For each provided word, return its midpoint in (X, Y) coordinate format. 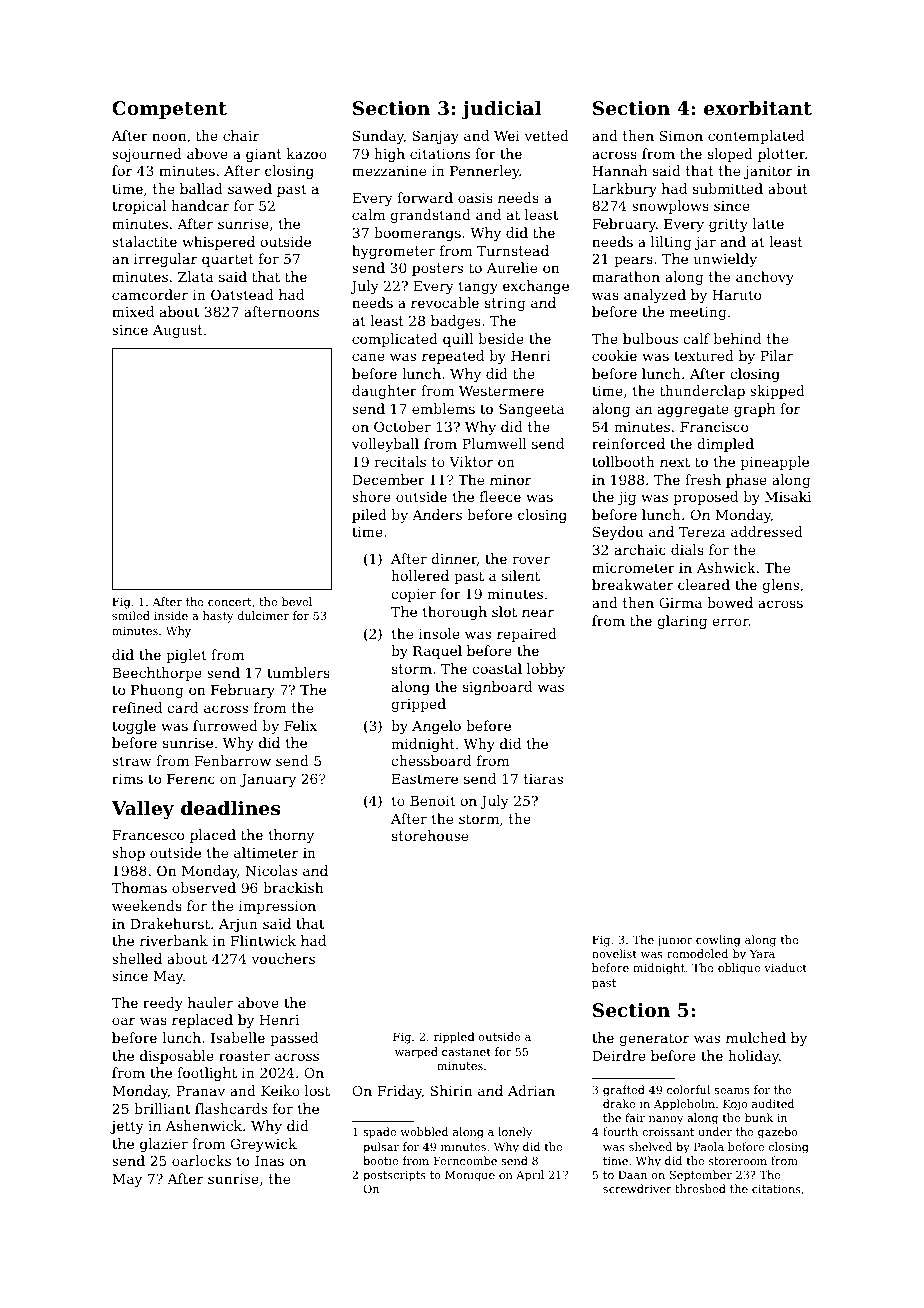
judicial (501, 110)
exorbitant (758, 108)
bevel (296, 601)
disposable (177, 1057)
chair (241, 135)
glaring (682, 622)
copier (413, 595)
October (402, 426)
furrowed (225, 725)
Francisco (714, 427)
